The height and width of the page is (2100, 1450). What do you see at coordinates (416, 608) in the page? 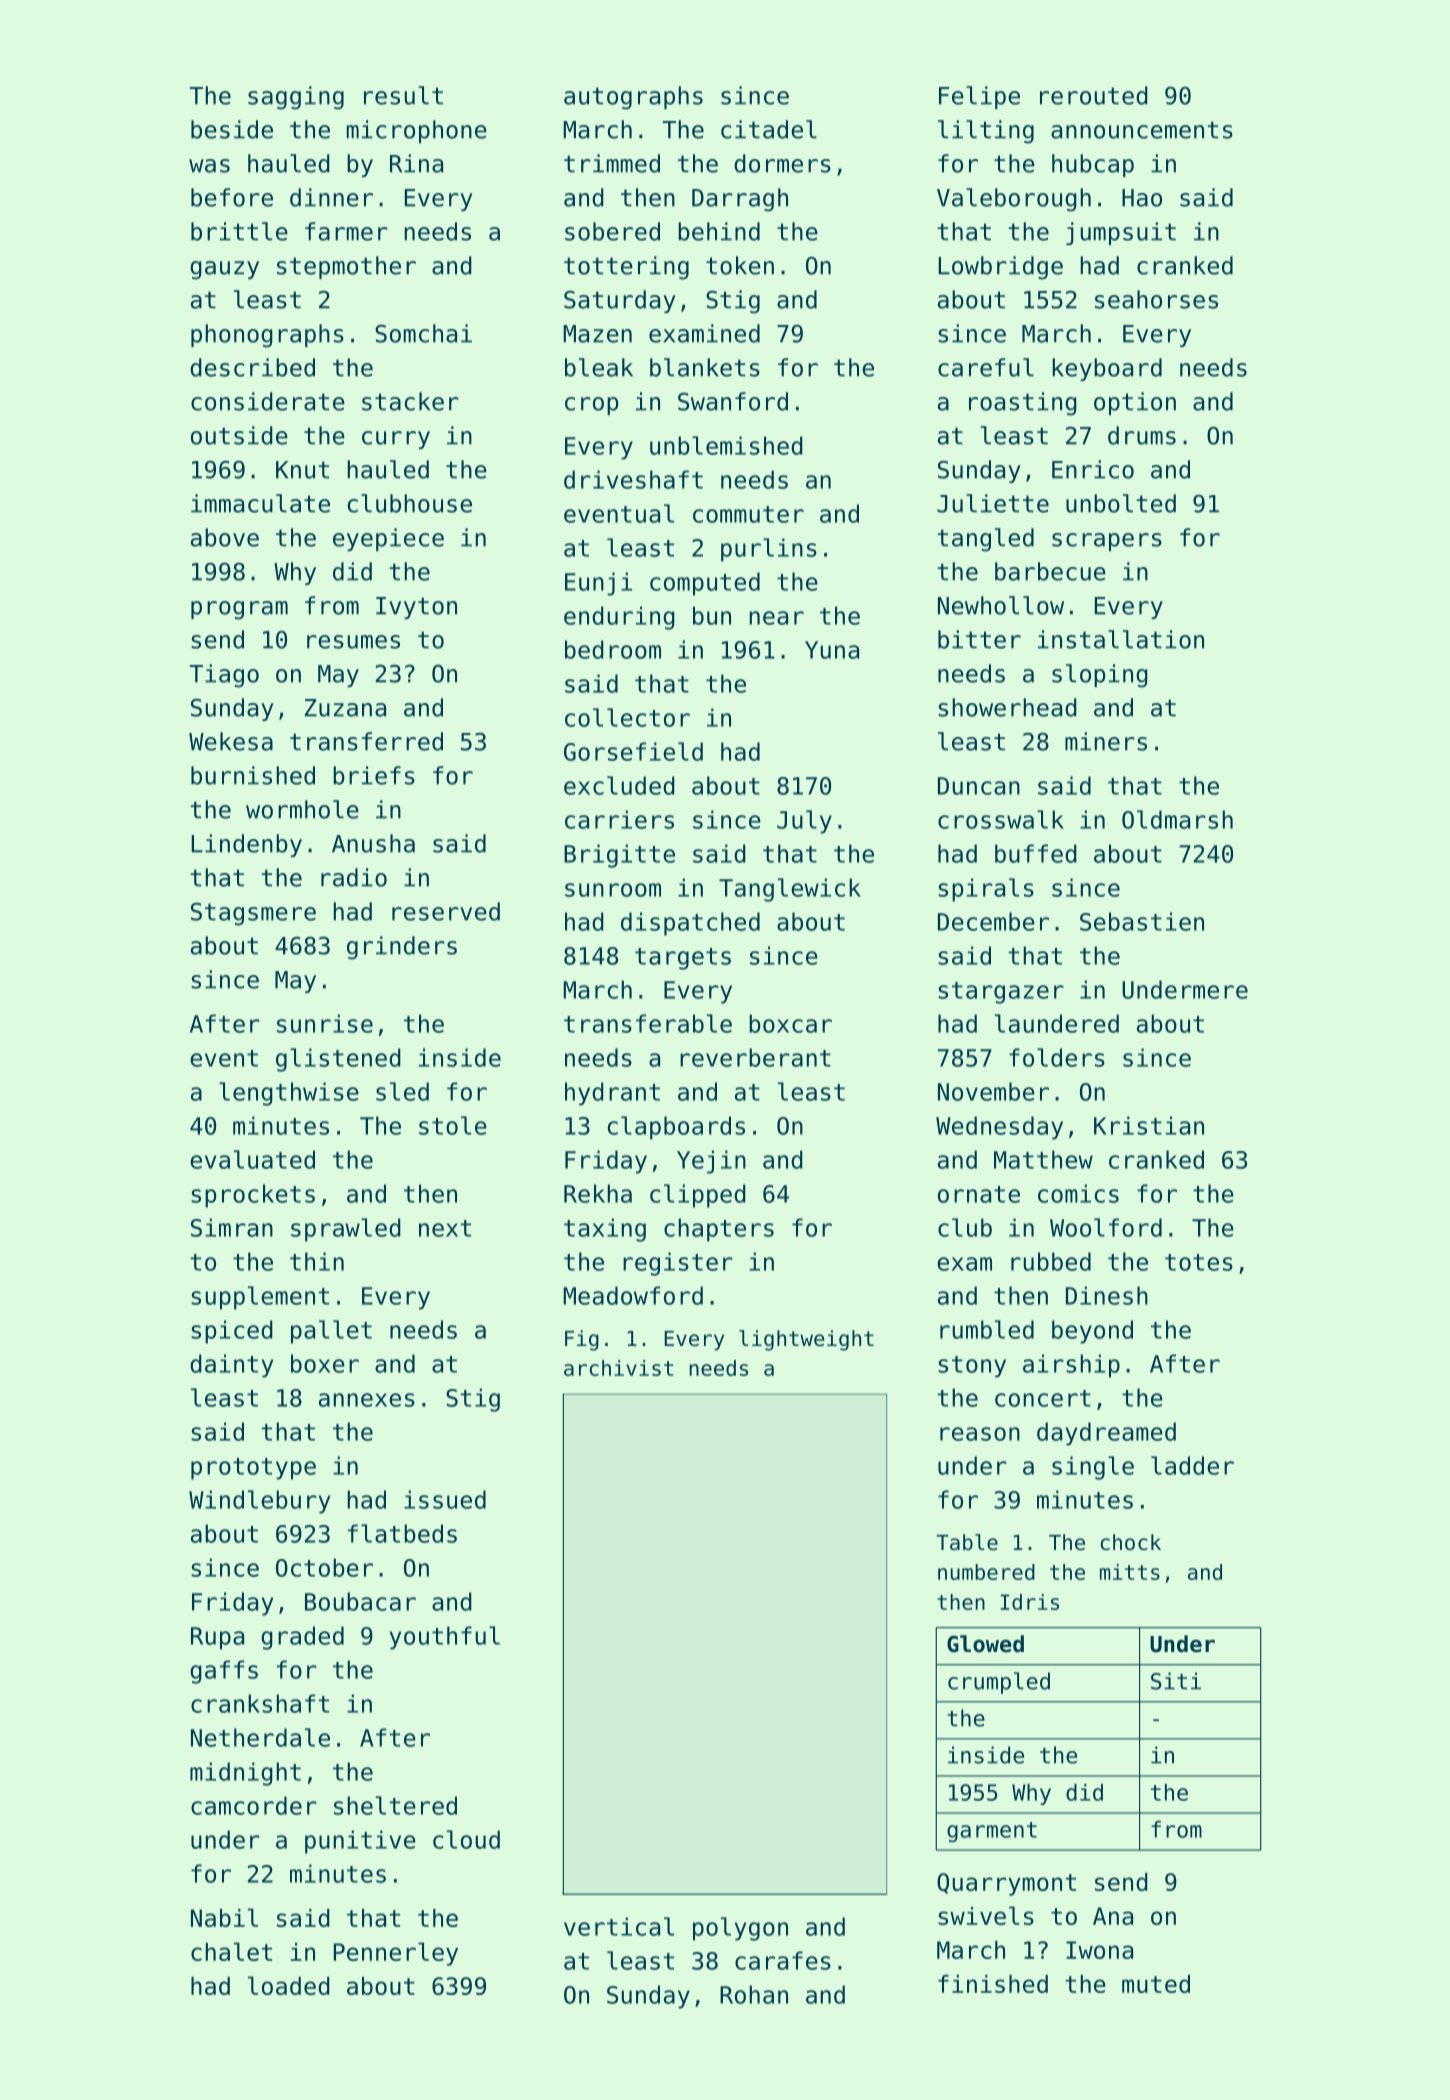
I see `Ivyton` at bounding box center [416, 608].
